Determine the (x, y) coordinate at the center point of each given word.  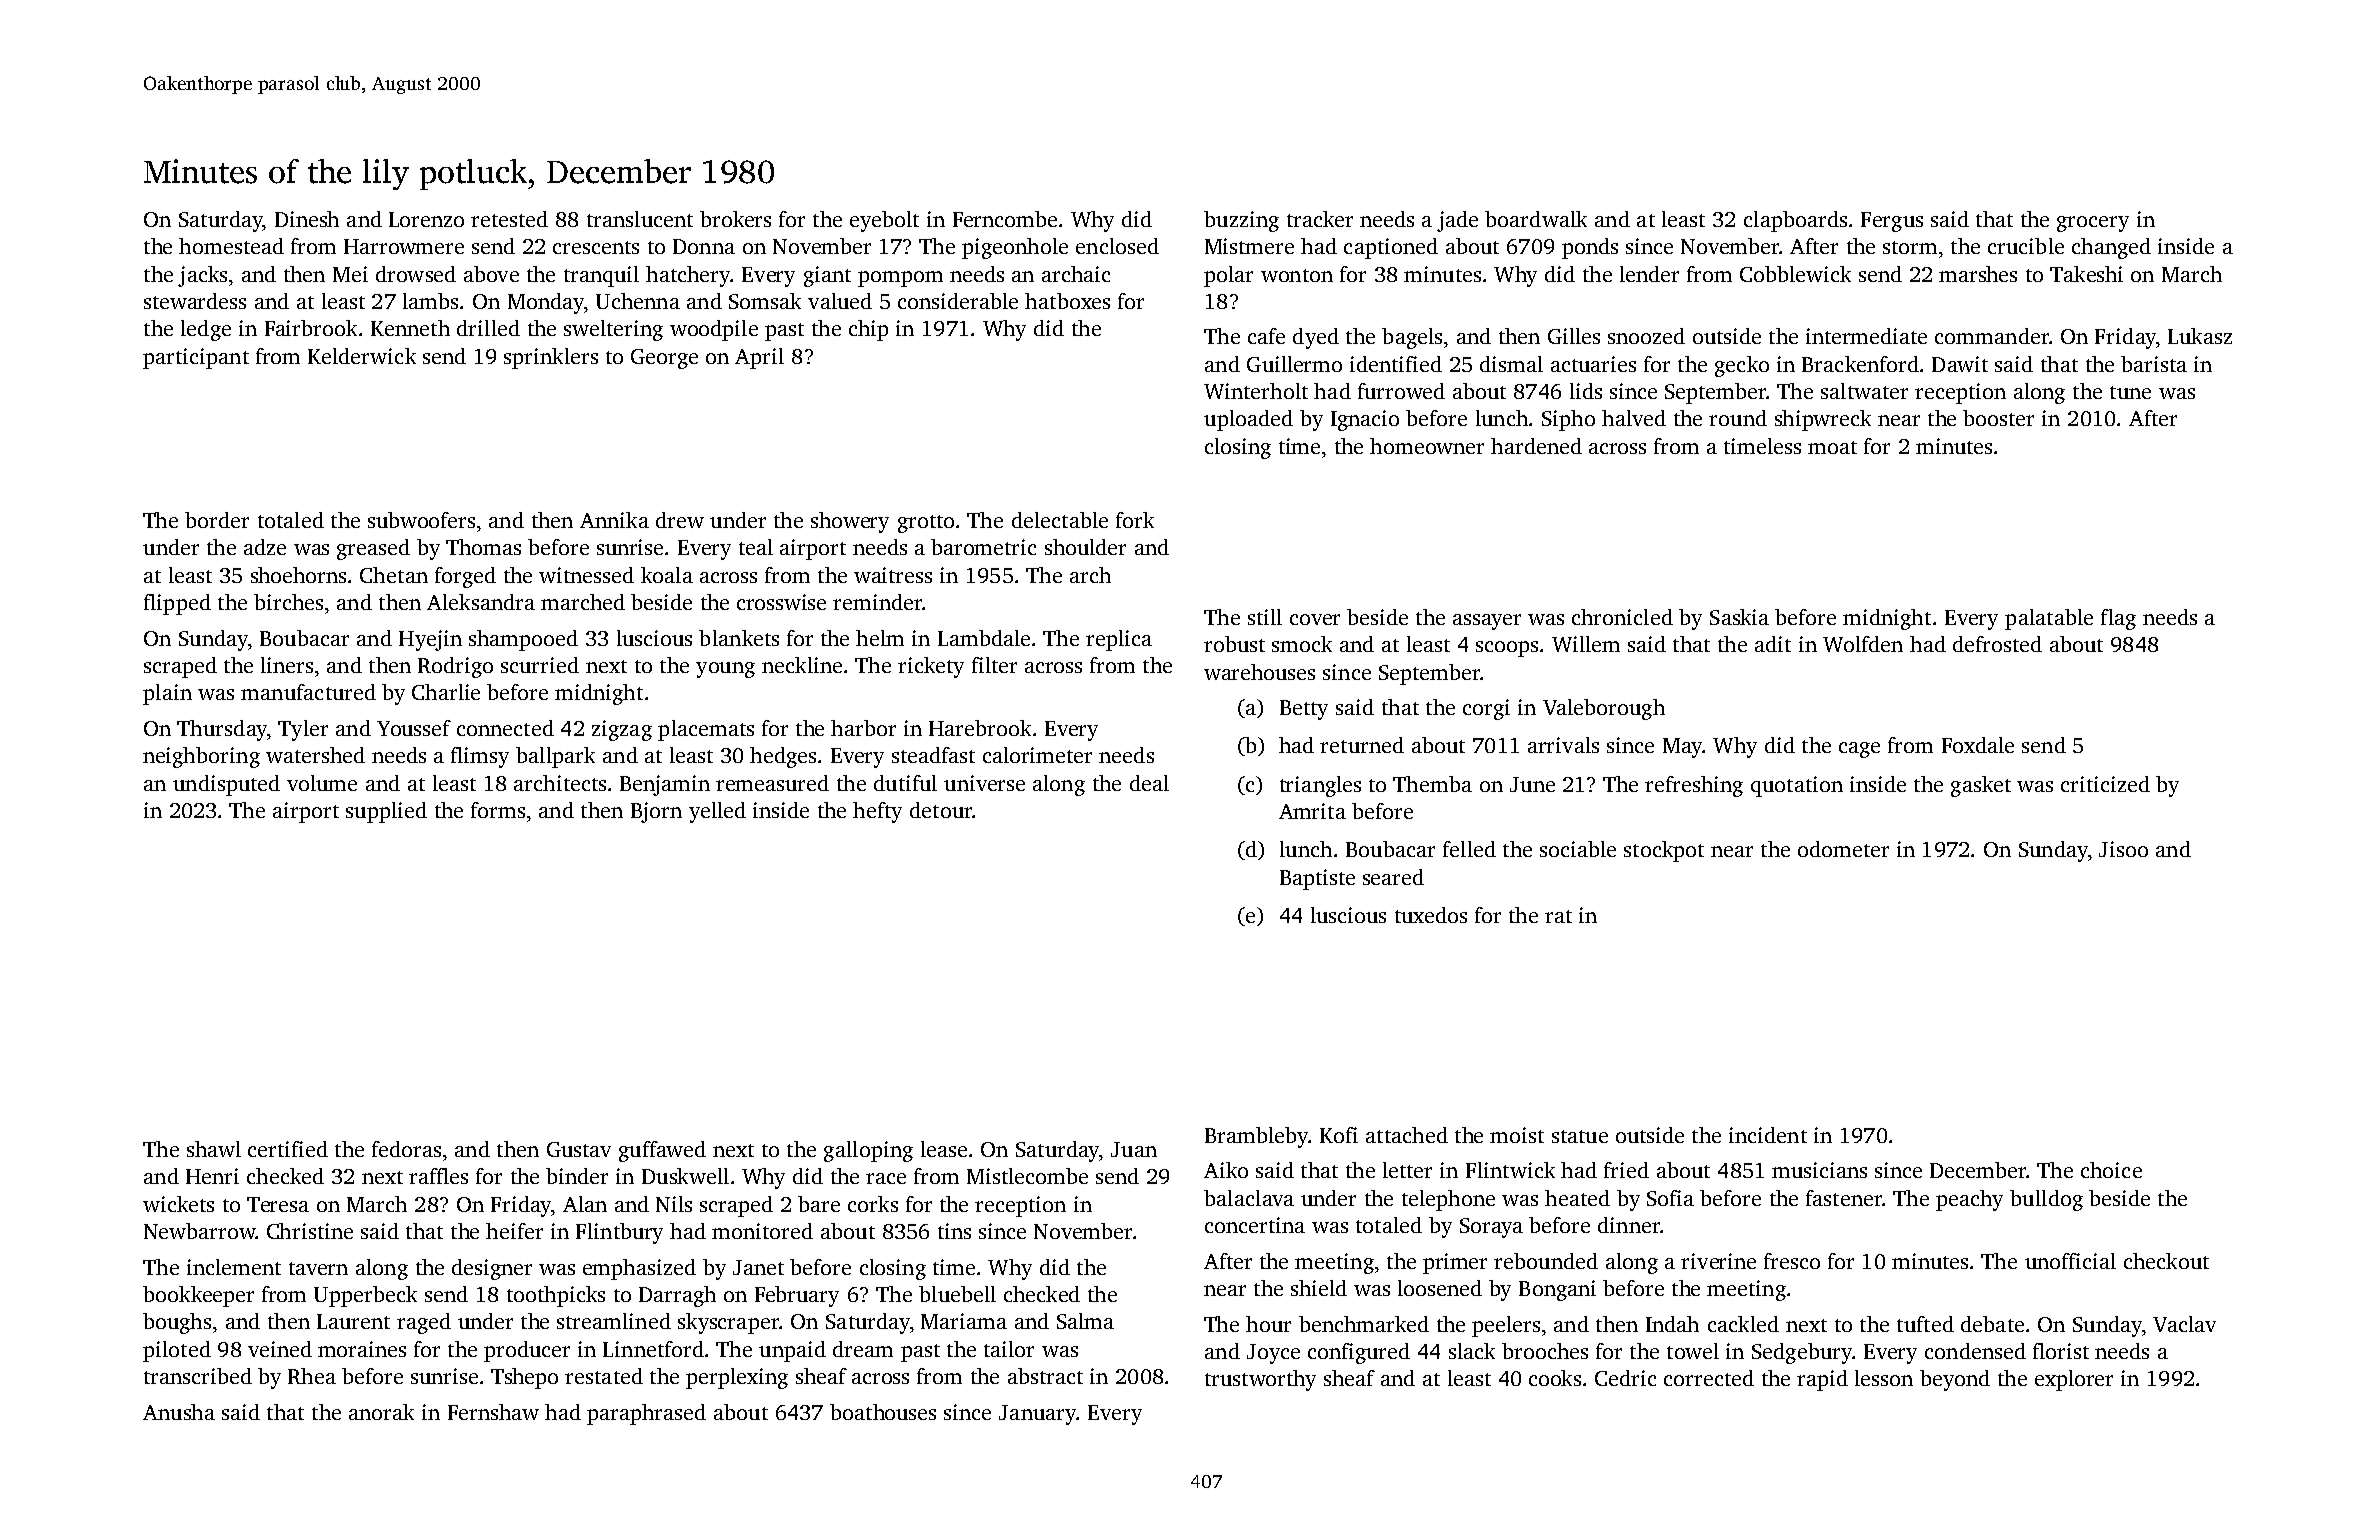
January (1037, 1415)
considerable (958, 301)
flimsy (480, 757)
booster (1998, 418)
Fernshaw (493, 1412)
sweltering (613, 330)
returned (1362, 745)
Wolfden (1863, 644)
